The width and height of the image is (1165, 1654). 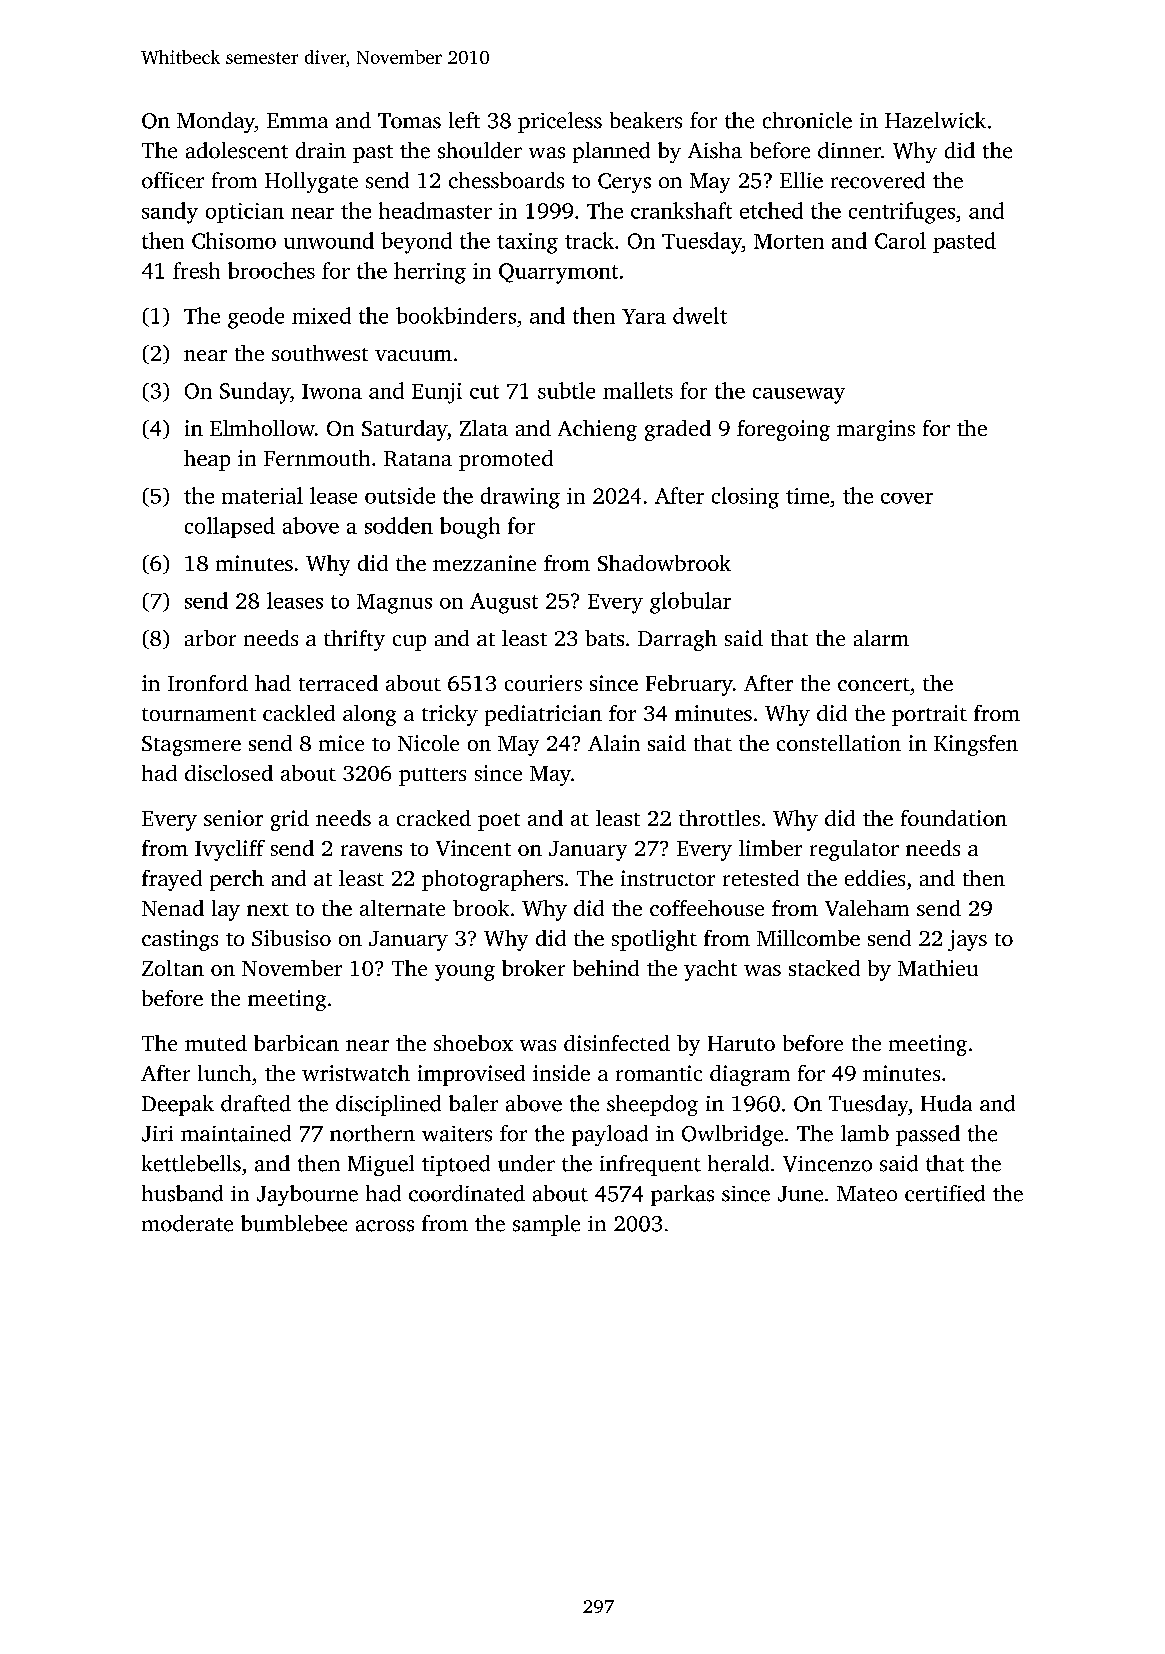 What do you see at coordinates (546, 1225) in the image?
I see `sample` at bounding box center [546, 1225].
